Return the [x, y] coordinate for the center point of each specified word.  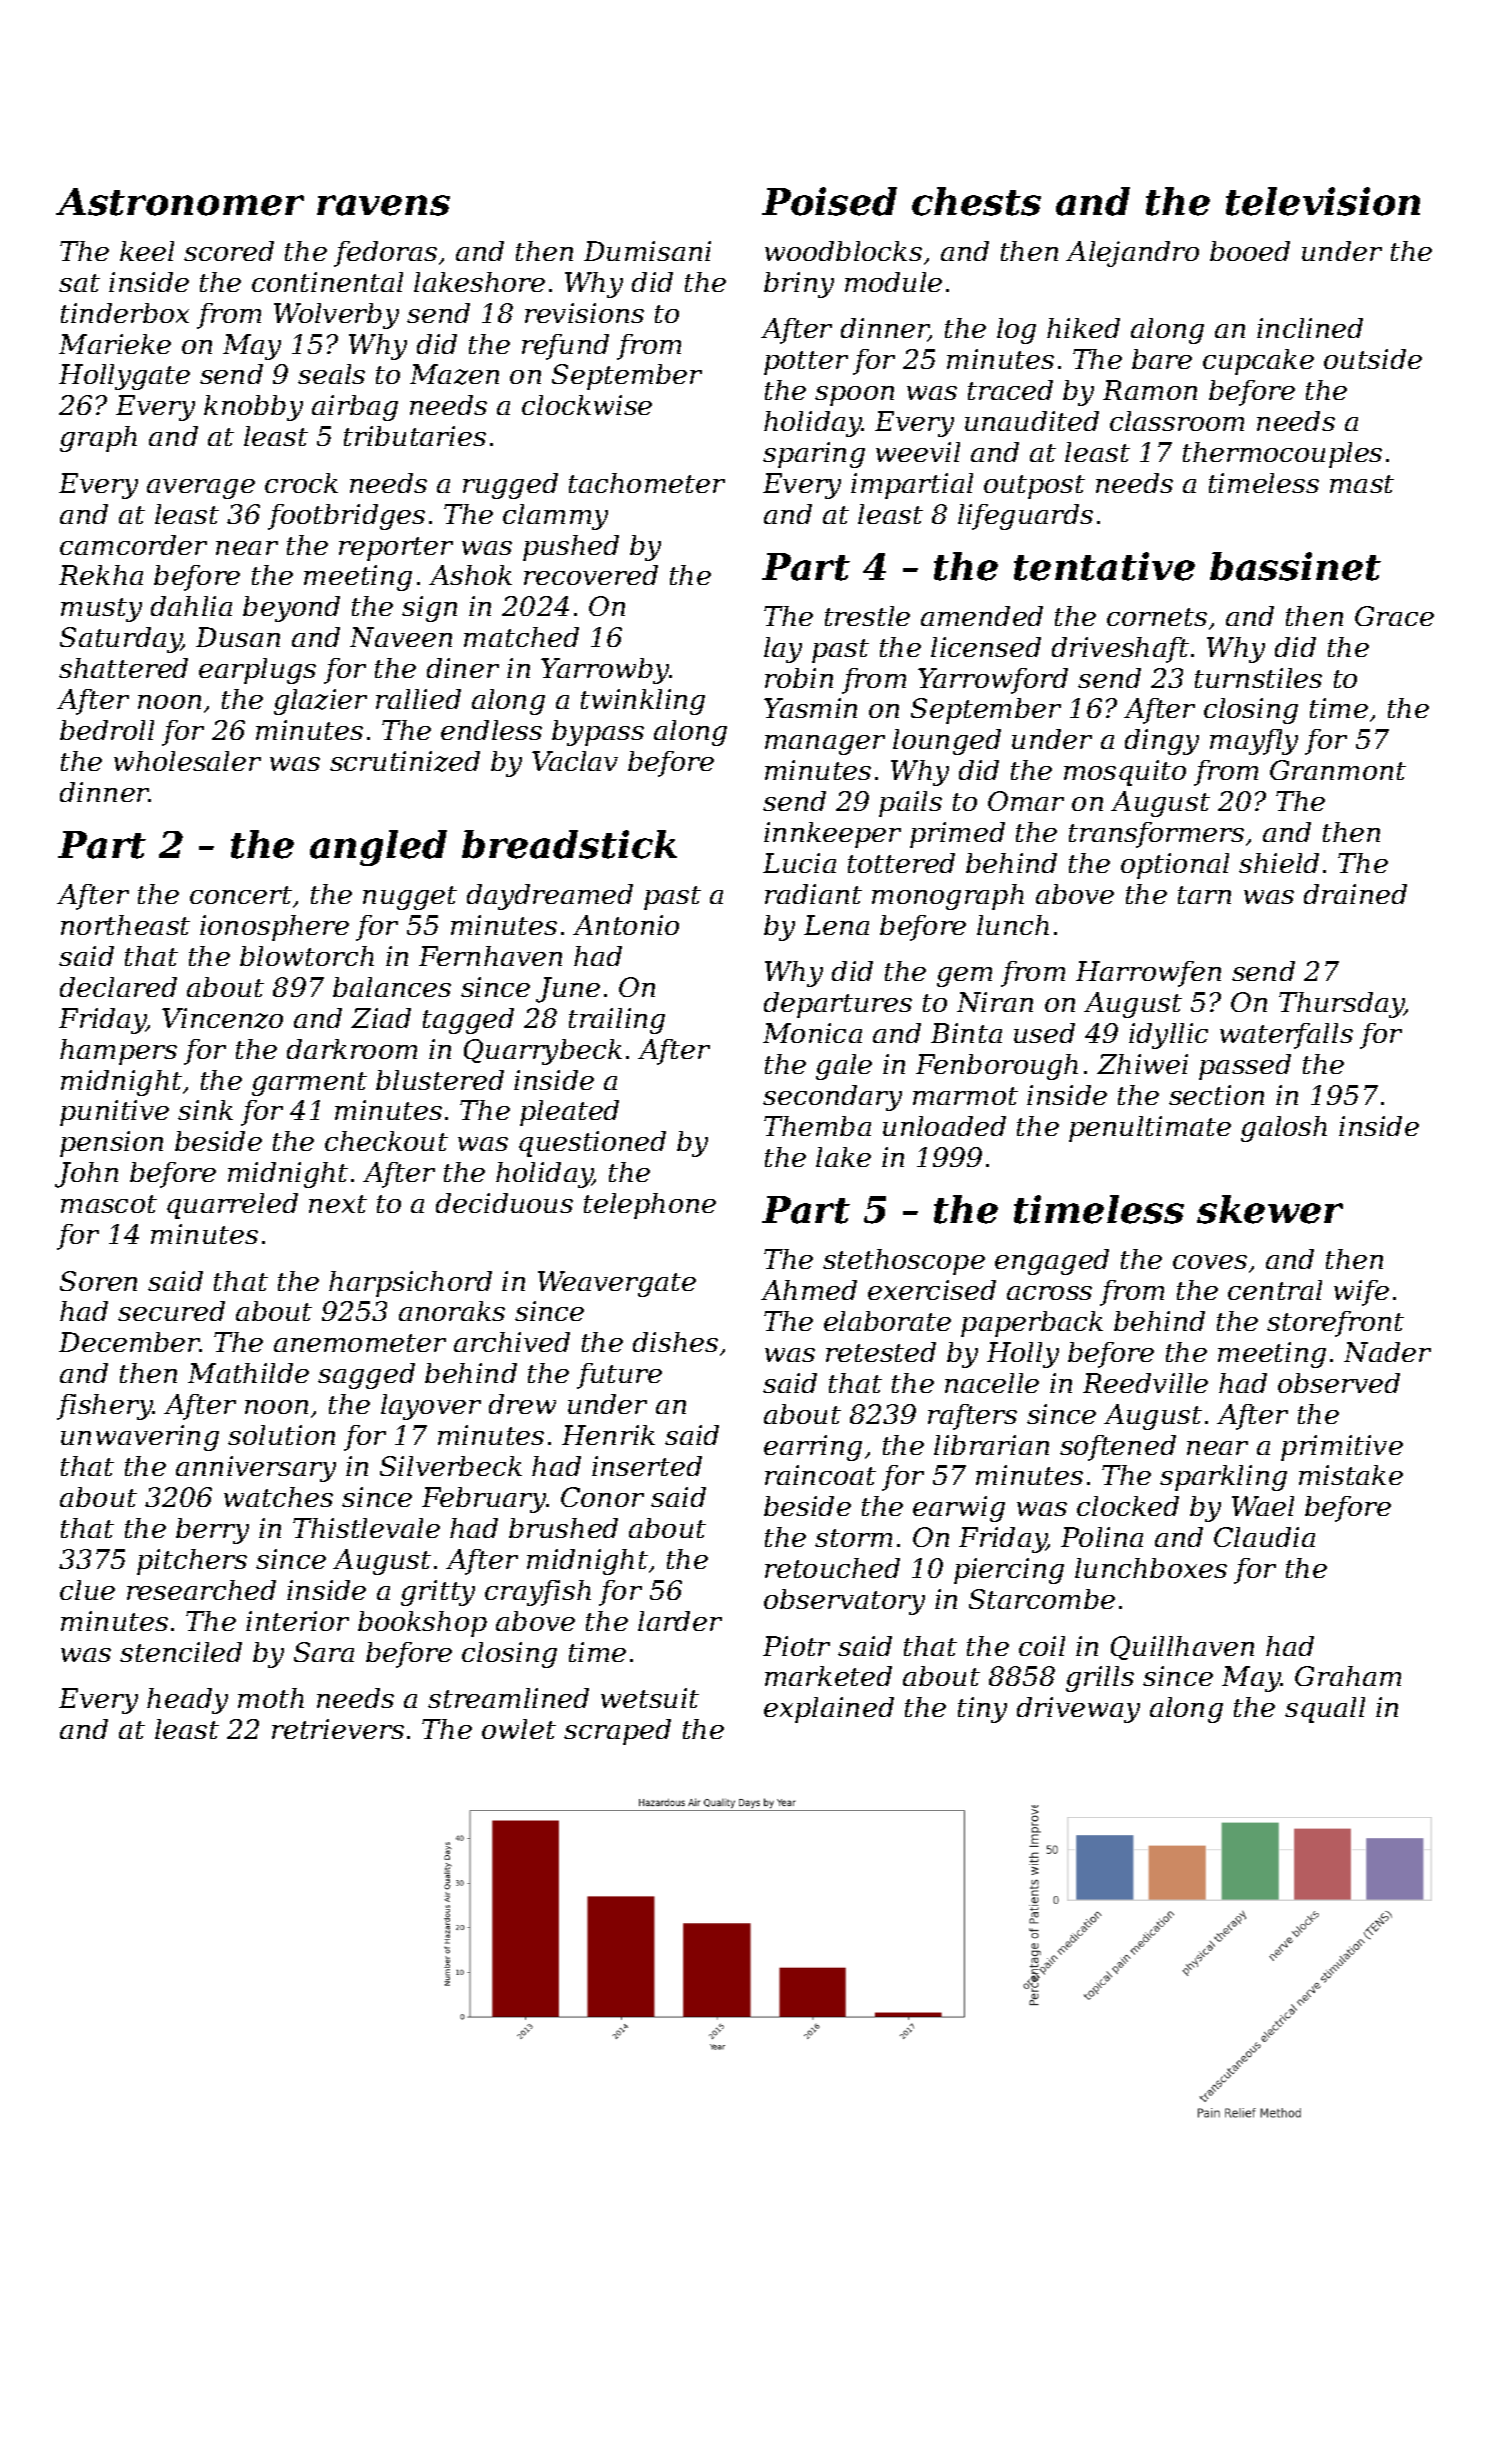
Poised [829, 201]
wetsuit [650, 1698]
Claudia [1264, 1537]
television [1323, 201]
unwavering [140, 1438]
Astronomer [180, 202]
